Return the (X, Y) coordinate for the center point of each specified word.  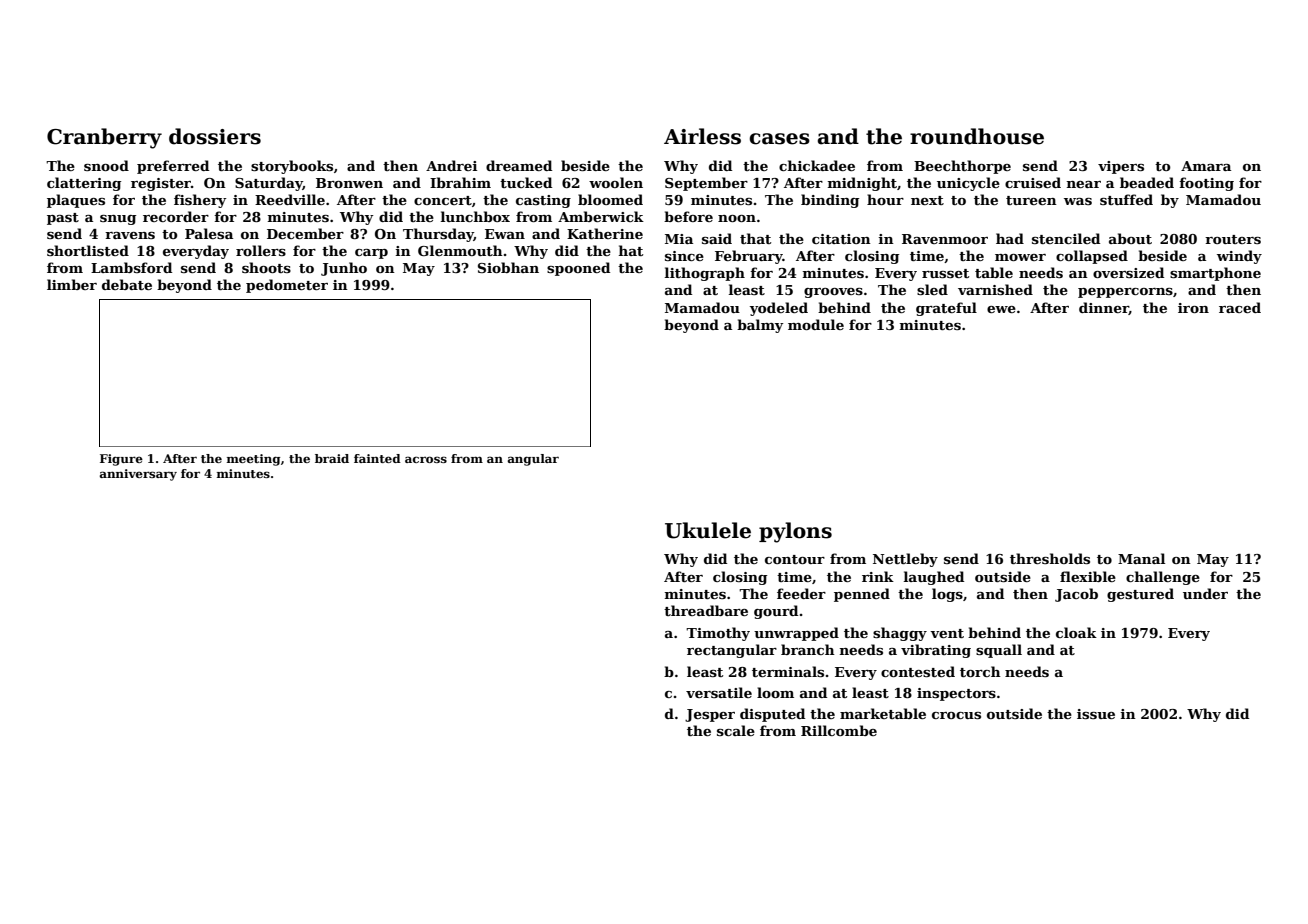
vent (947, 633)
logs (947, 595)
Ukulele (708, 530)
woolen (616, 182)
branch (808, 649)
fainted (377, 458)
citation (841, 239)
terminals (788, 671)
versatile (719, 692)
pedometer (287, 286)
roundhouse (977, 136)
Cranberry (104, 138)
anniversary (138, 475)
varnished (995, 289)
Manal (1141, 558)
